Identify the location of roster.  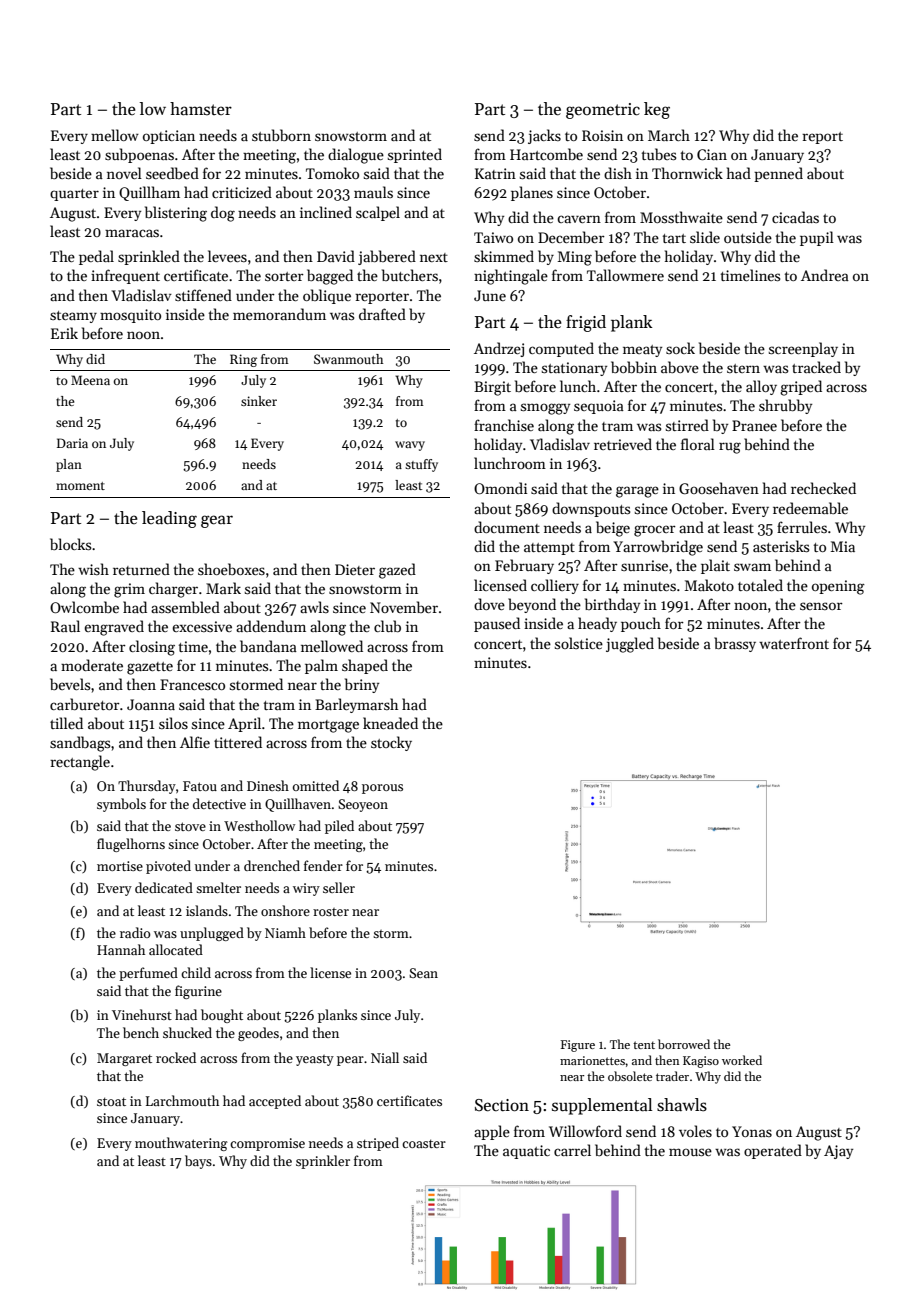
(331, 912).
